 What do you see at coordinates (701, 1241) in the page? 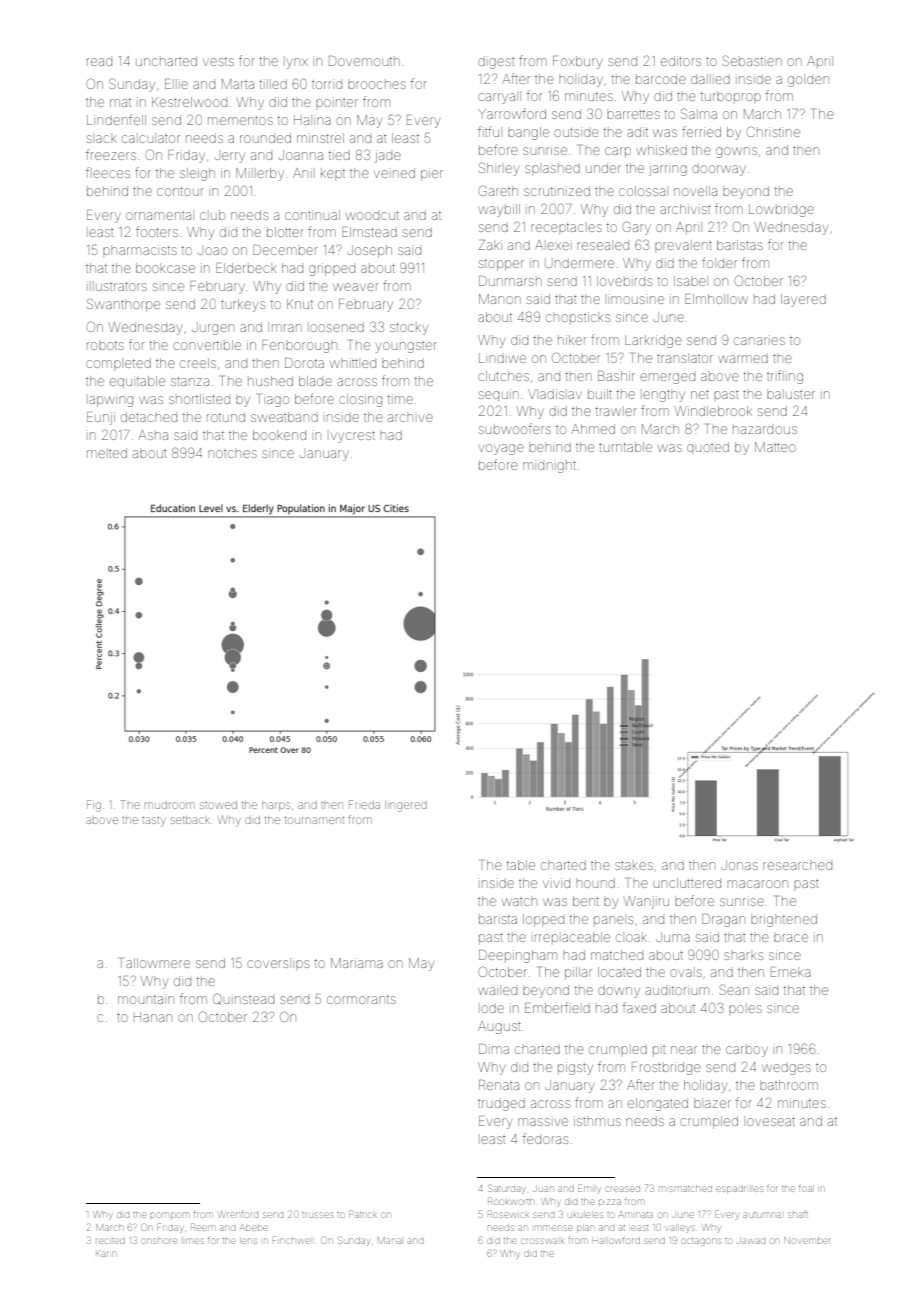
I see `octagons` at bounding box center [701, 1241].
